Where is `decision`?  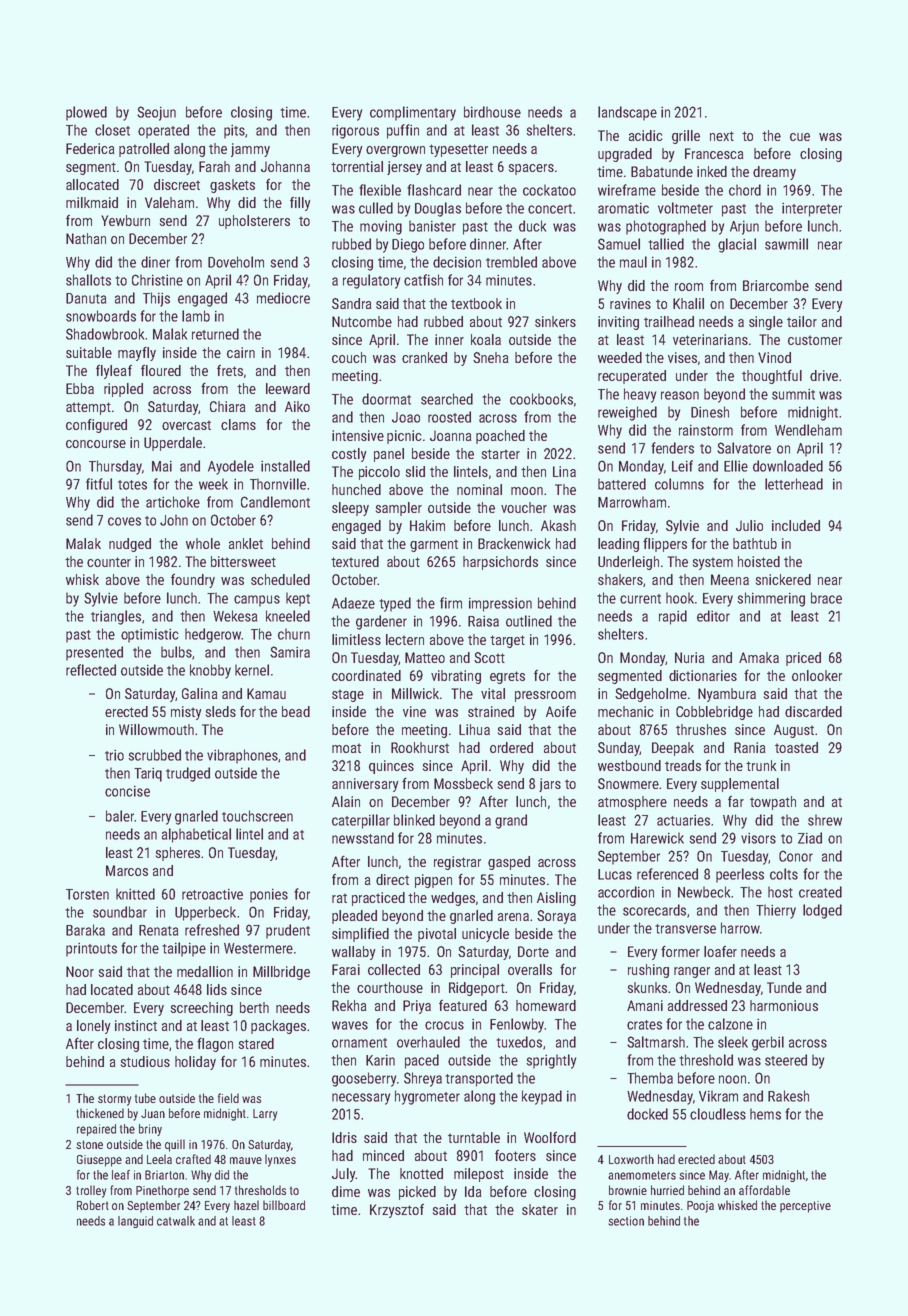
decision is located at coordinates (457, 262).
